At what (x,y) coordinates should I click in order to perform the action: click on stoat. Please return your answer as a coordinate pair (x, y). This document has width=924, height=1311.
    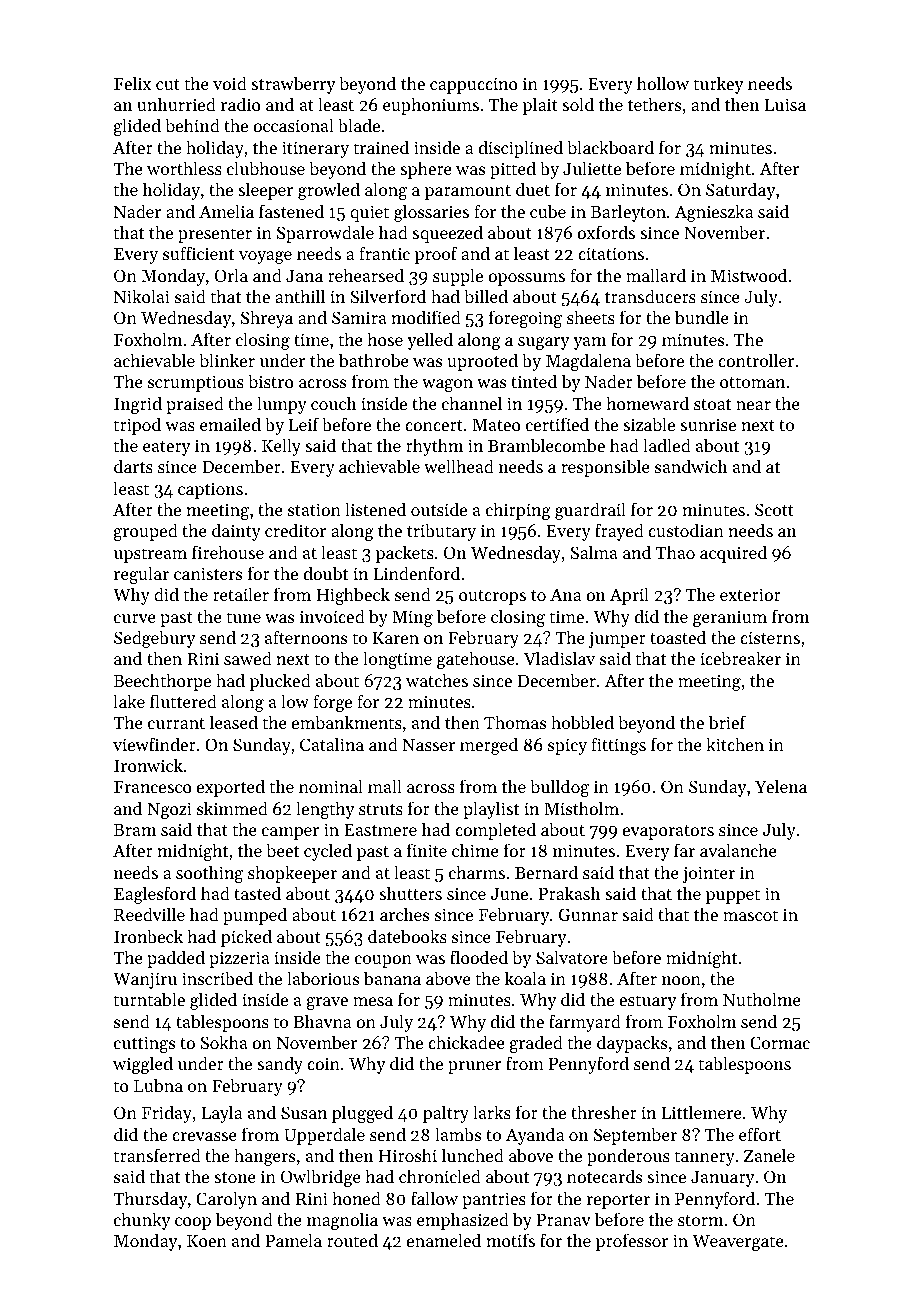
    Looking at the image, I should click on (712, 404).
